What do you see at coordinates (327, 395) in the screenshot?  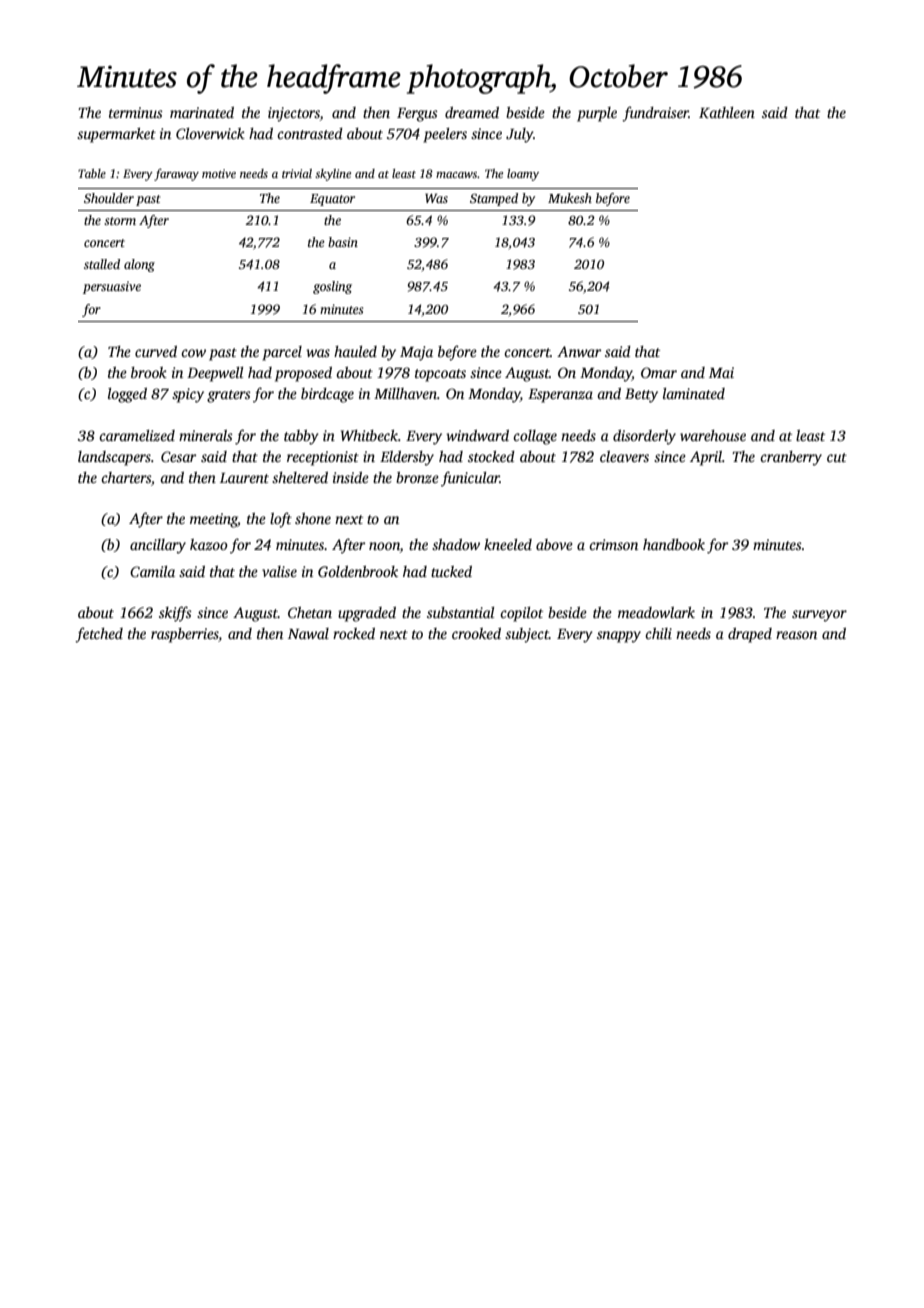 I see `birdcage` at bounding box center [327, 395].
